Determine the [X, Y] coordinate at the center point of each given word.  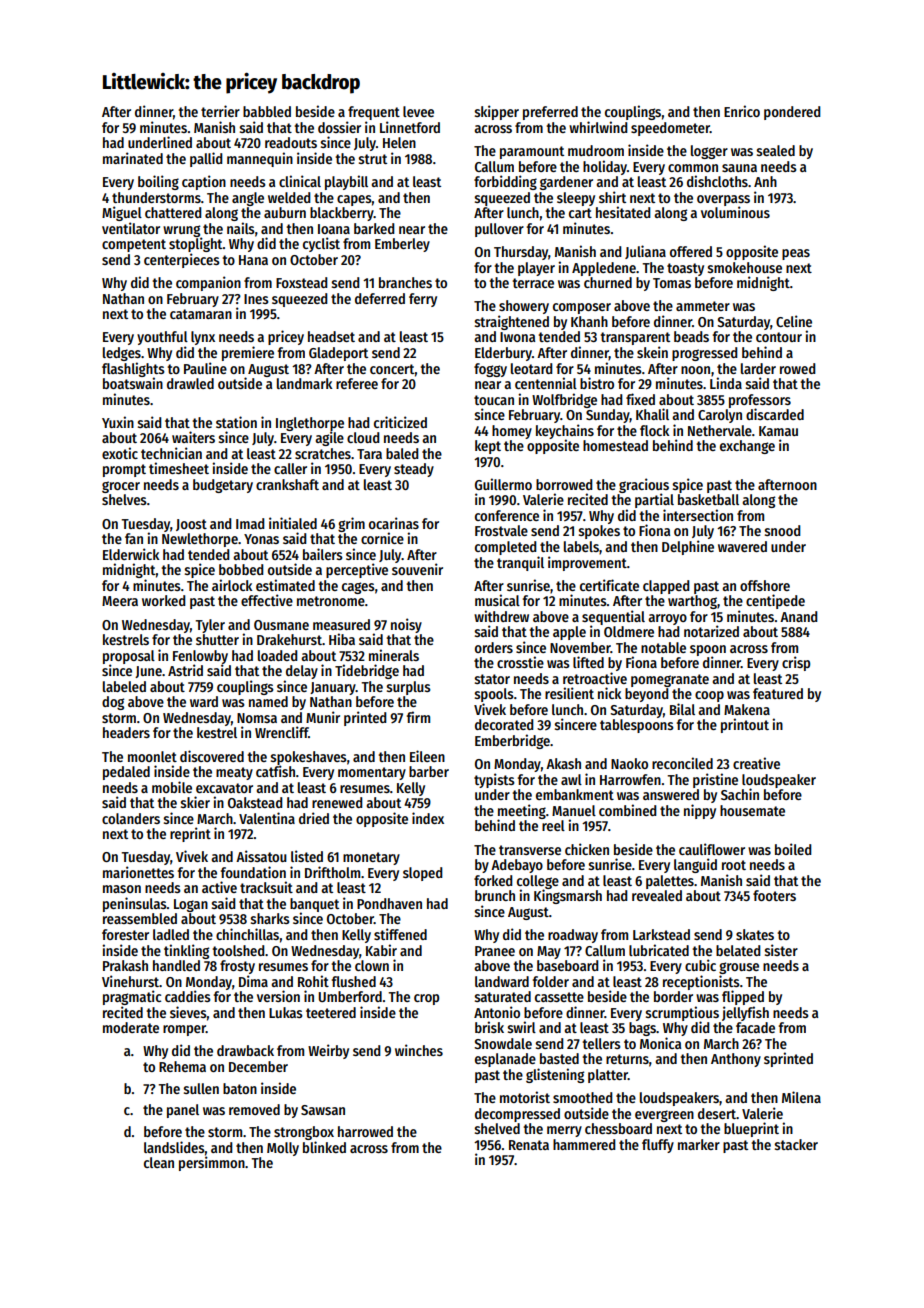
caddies [188, 996]
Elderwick [131, 554]
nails [241, 228]
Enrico [742, 111]
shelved [497, 1128]
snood [783, 530]
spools [494, 695]
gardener [566, 183]
